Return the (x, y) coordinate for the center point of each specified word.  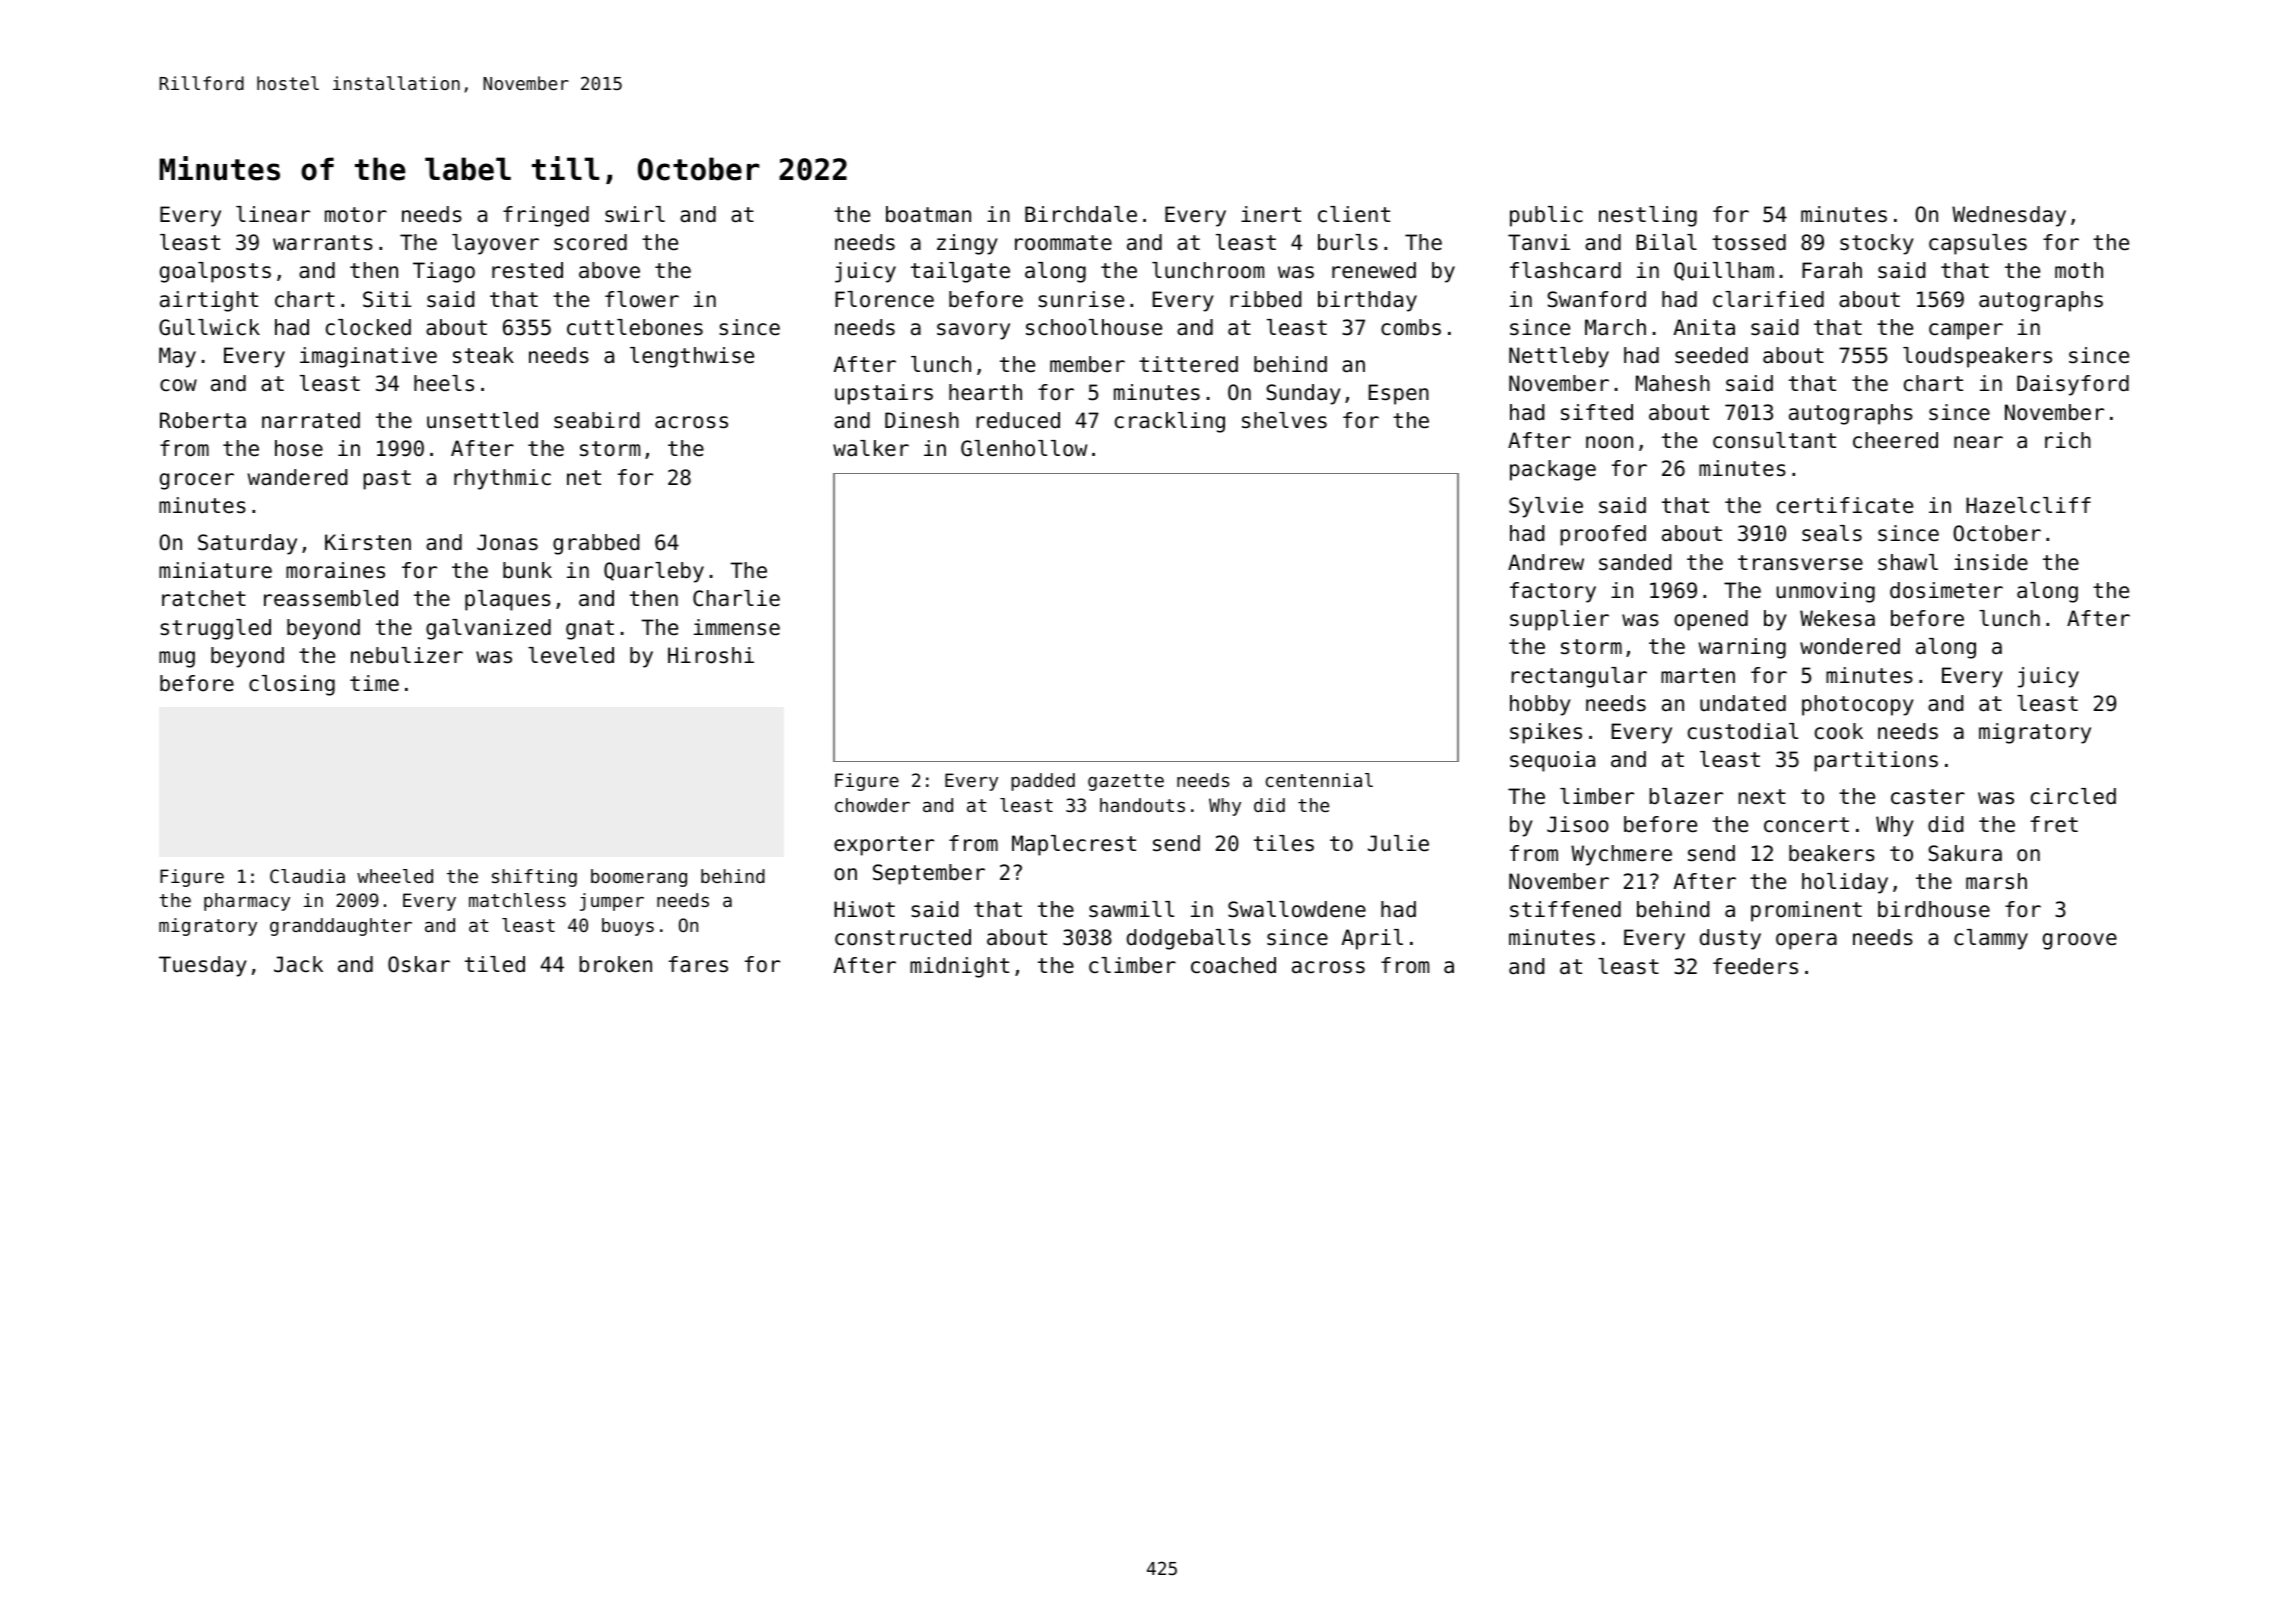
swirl (635, 214)
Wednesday (2009, 216)
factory (1553, 592)
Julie (1398, 843)
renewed (1374, 270)
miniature (215, 570)
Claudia (307, 876)
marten (1698, 676)
